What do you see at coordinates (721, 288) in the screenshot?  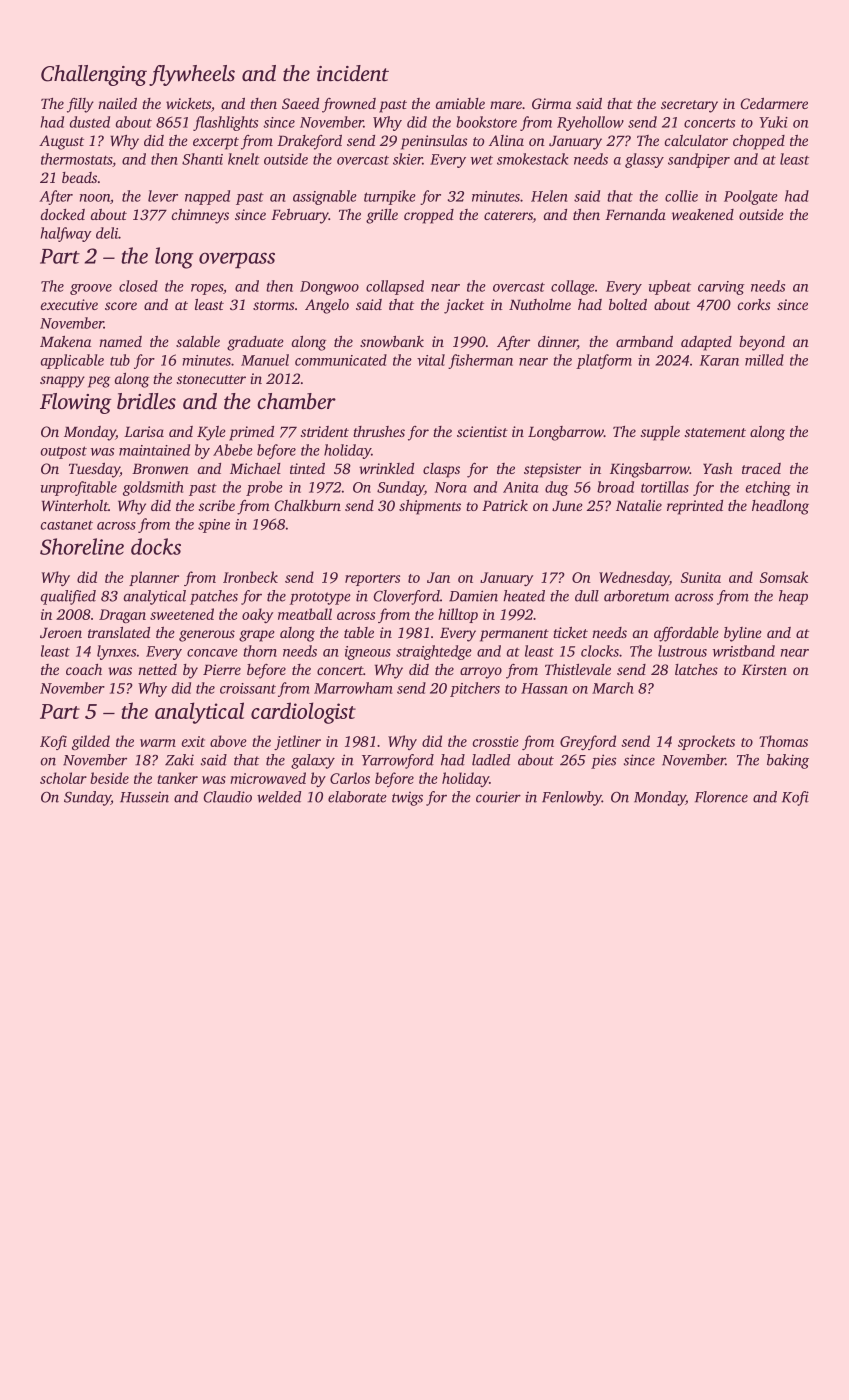 I see `carving` at bounding box center [721, 288].
